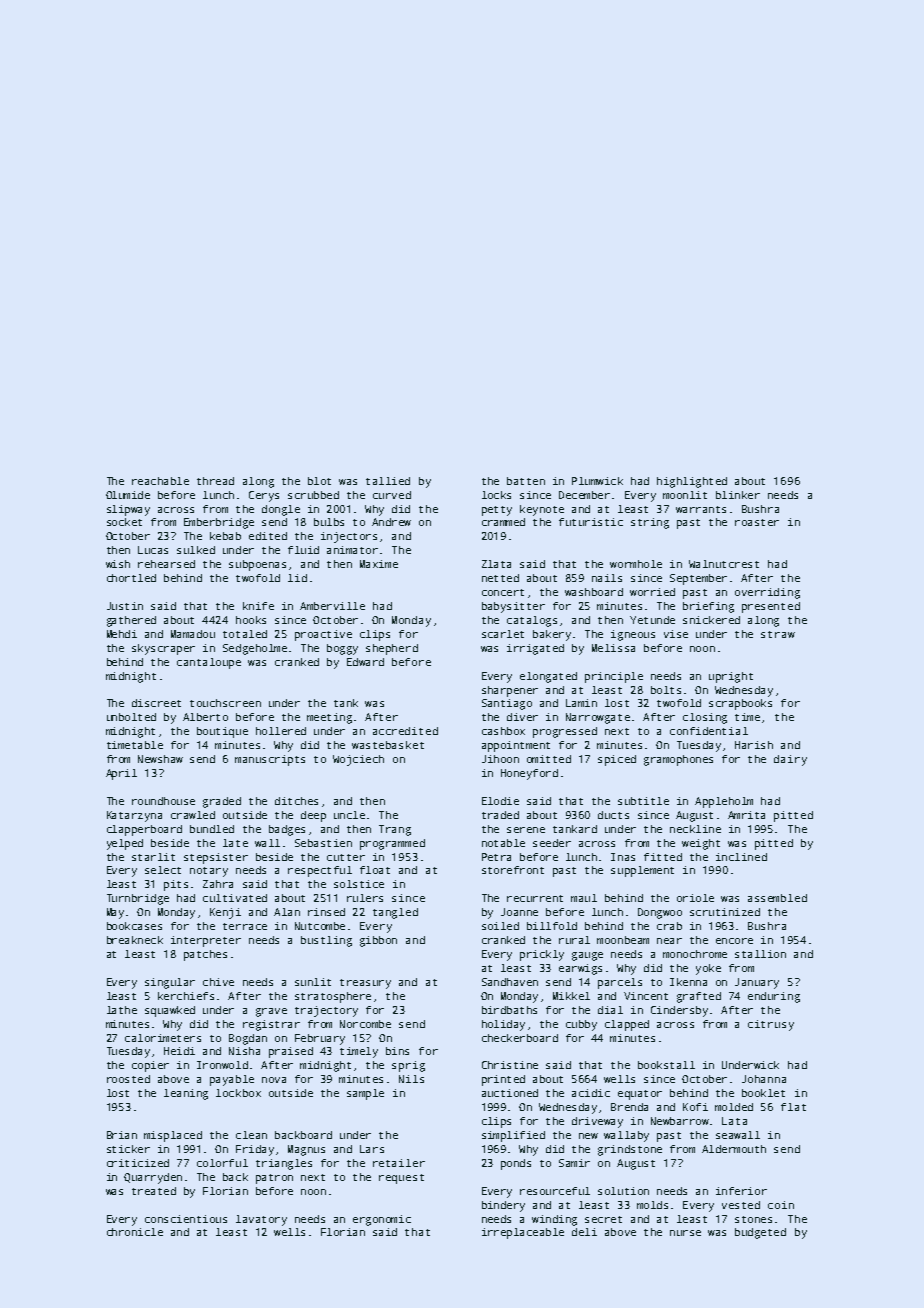 The height and width of the document is (1308, 924). What do you see at coordinates (379, 564) in the document?
I see `Maxime` at bounding box center [379, 564].
